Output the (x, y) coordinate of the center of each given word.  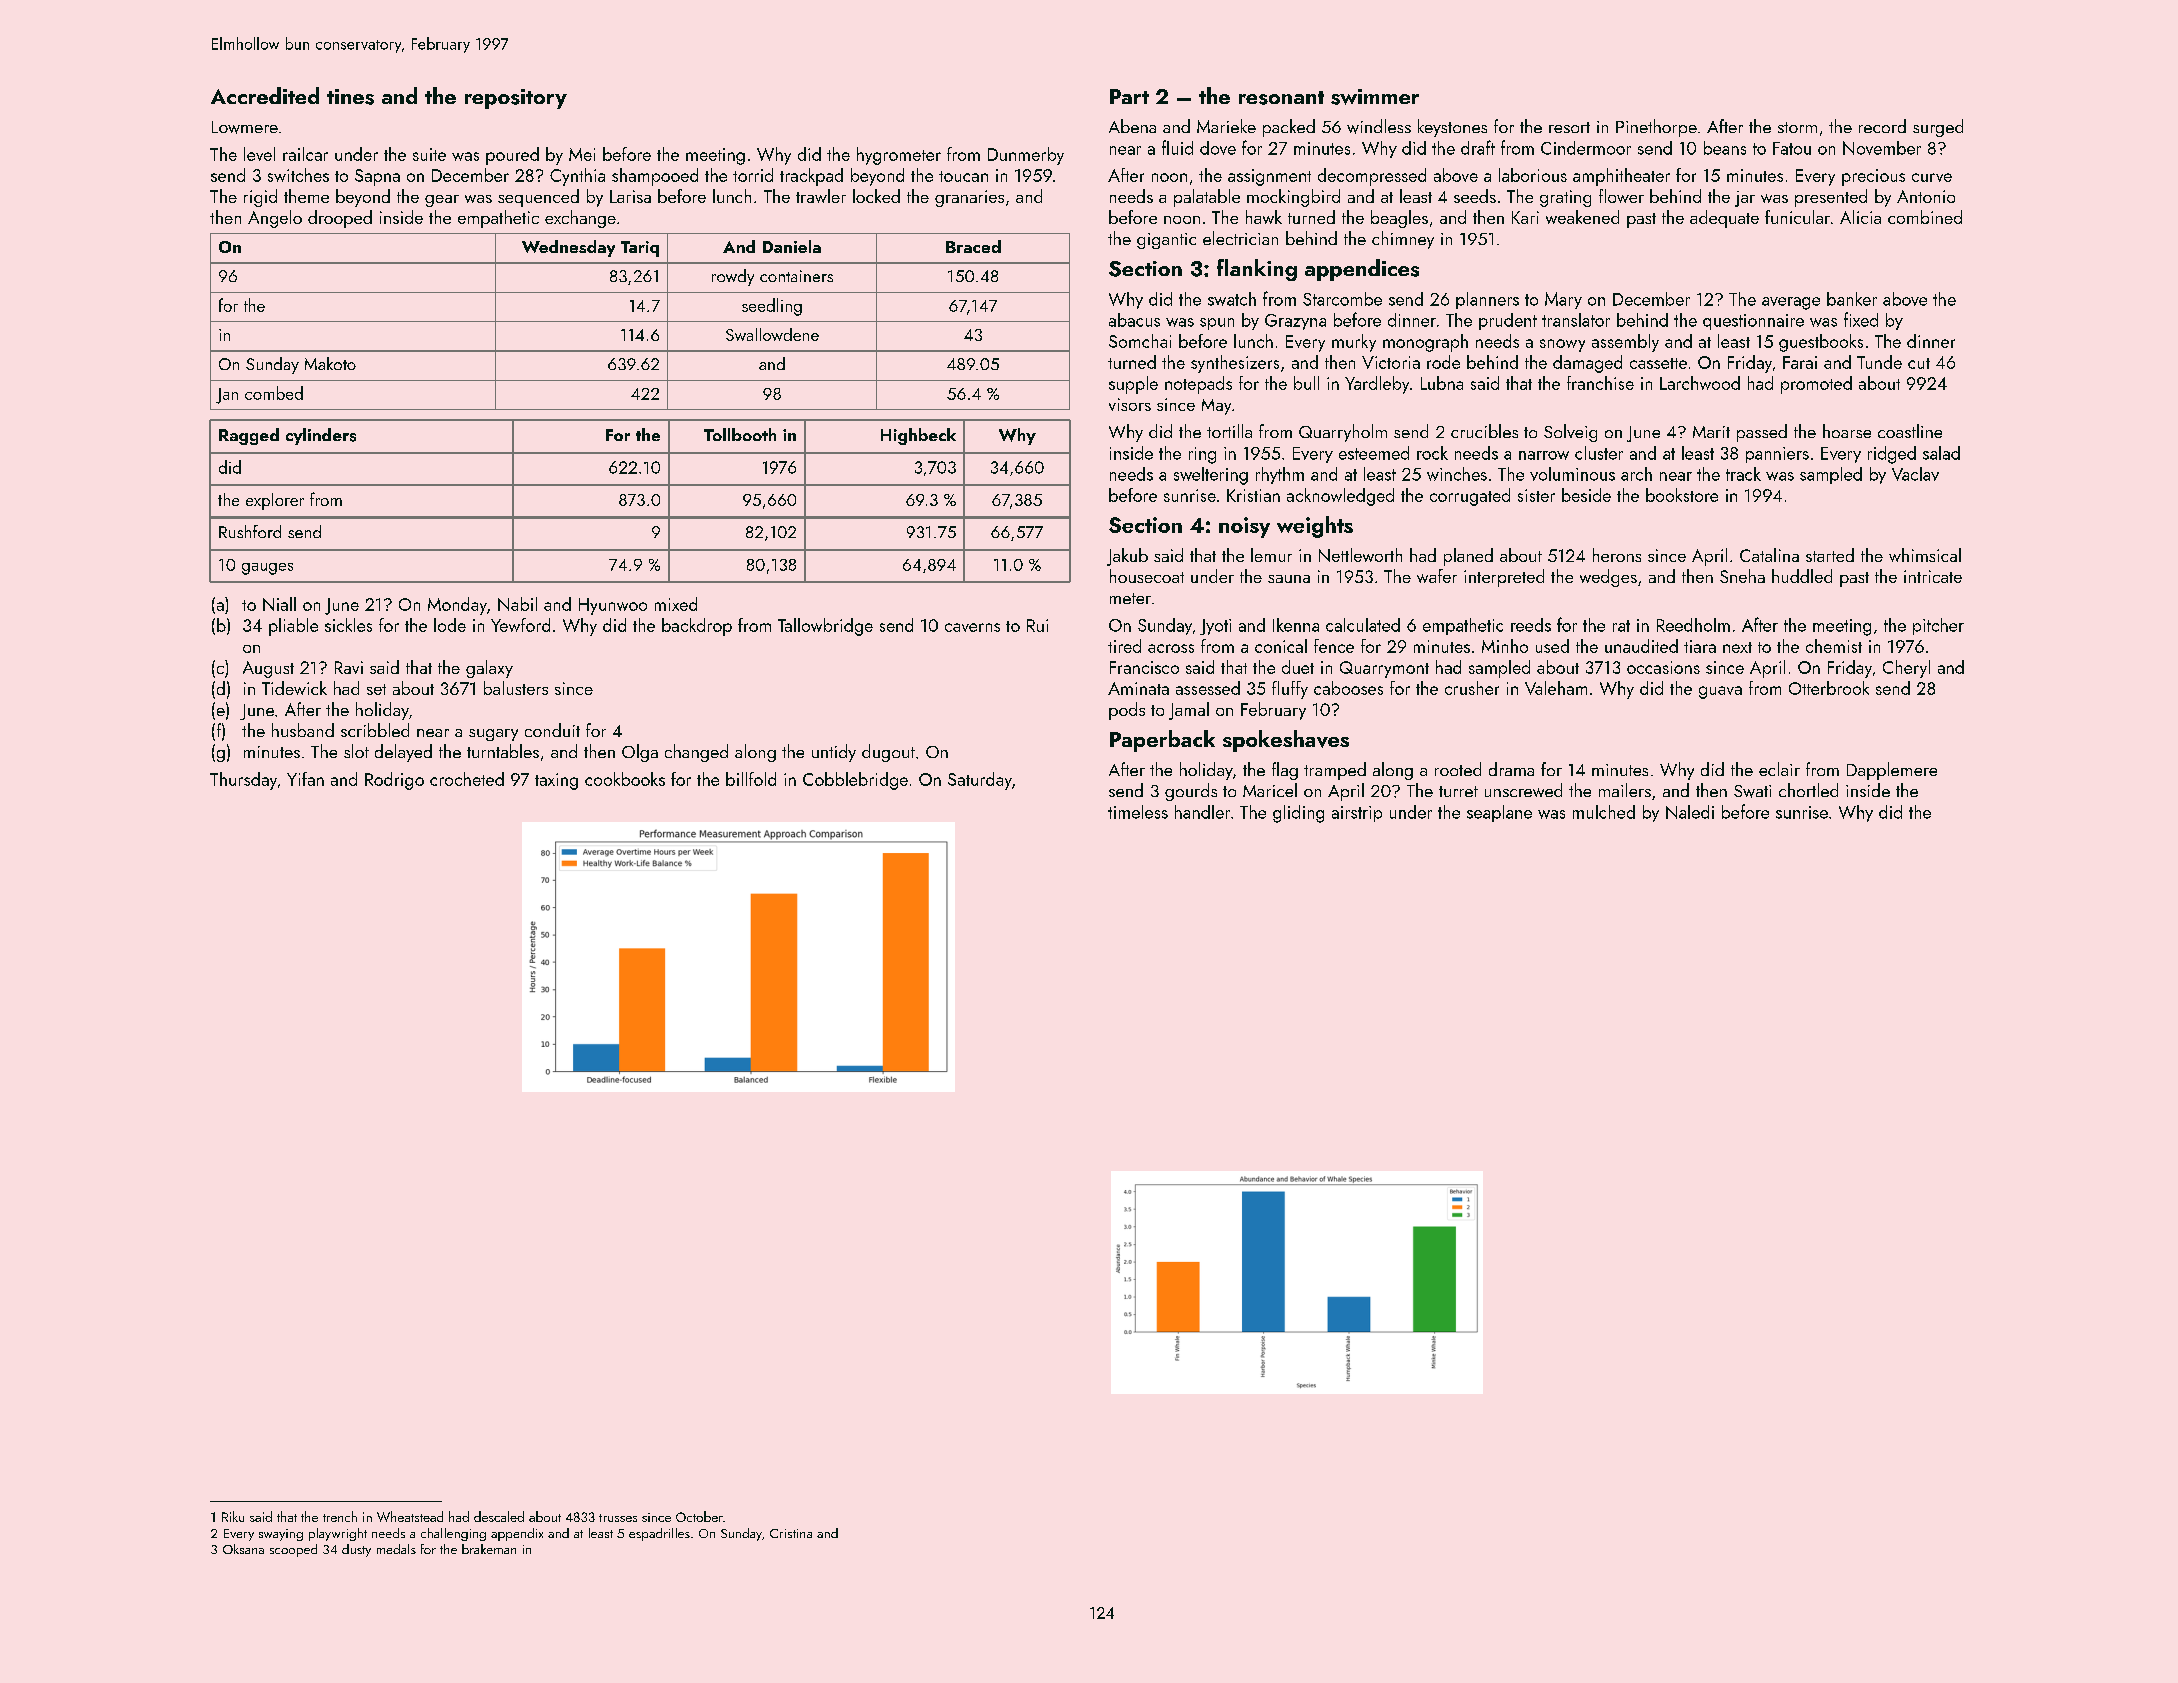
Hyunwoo (613, 606)
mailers (1625, 790)
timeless (1138, 812)
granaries (969, 198)
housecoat (1147, 576)
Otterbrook (1829, 688)
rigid (260, 198)
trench (340, 1516)
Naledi (1690, 812)
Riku (233, 1516)
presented (1831, 198)
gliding (1298, 814)
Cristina (791, 1533)
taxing (556, 781)
